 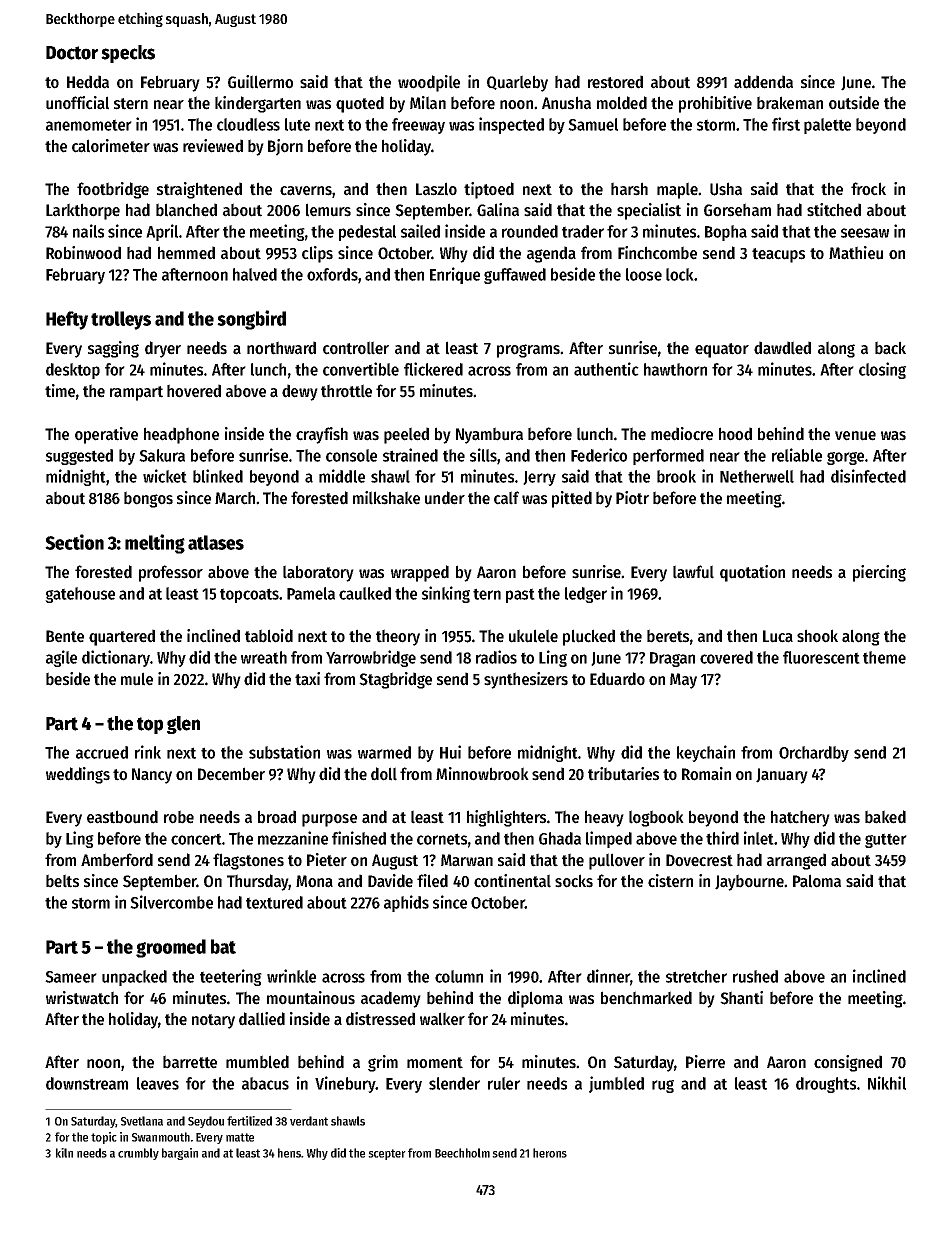 I want to click on middle, so click(x=342, y=476).
